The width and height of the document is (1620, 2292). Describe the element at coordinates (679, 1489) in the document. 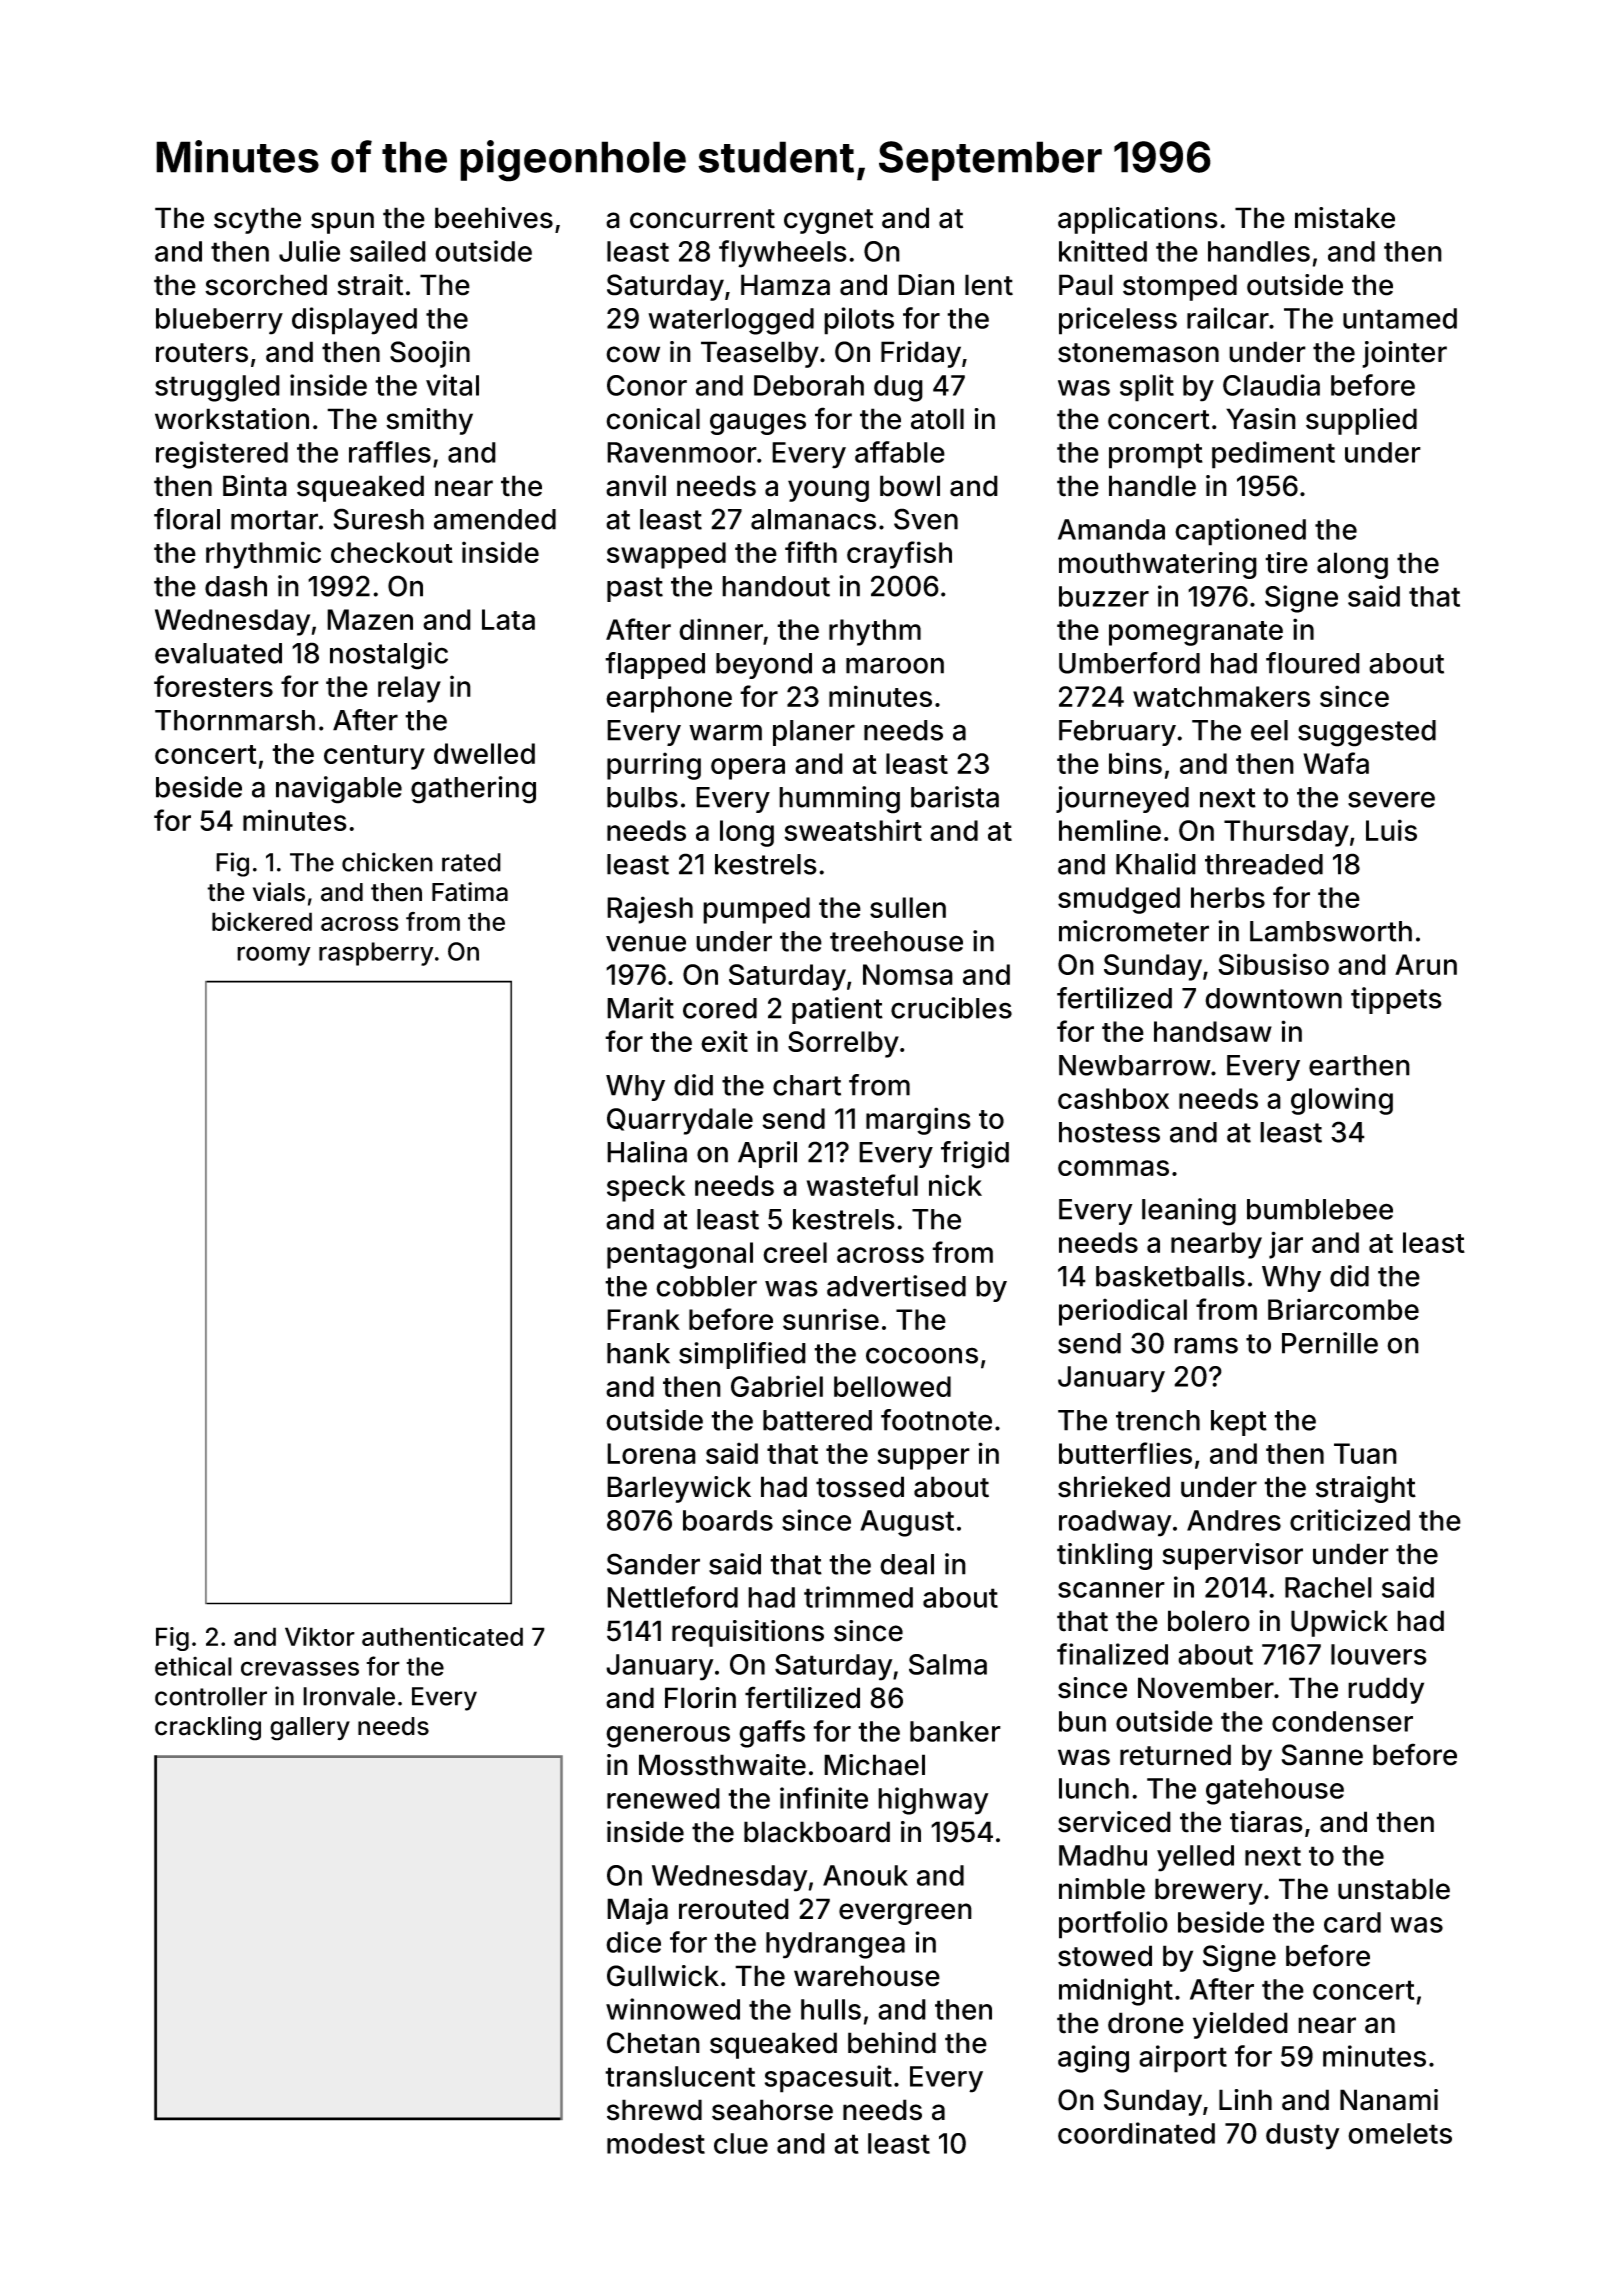

I see `Barleywick` at that location.
